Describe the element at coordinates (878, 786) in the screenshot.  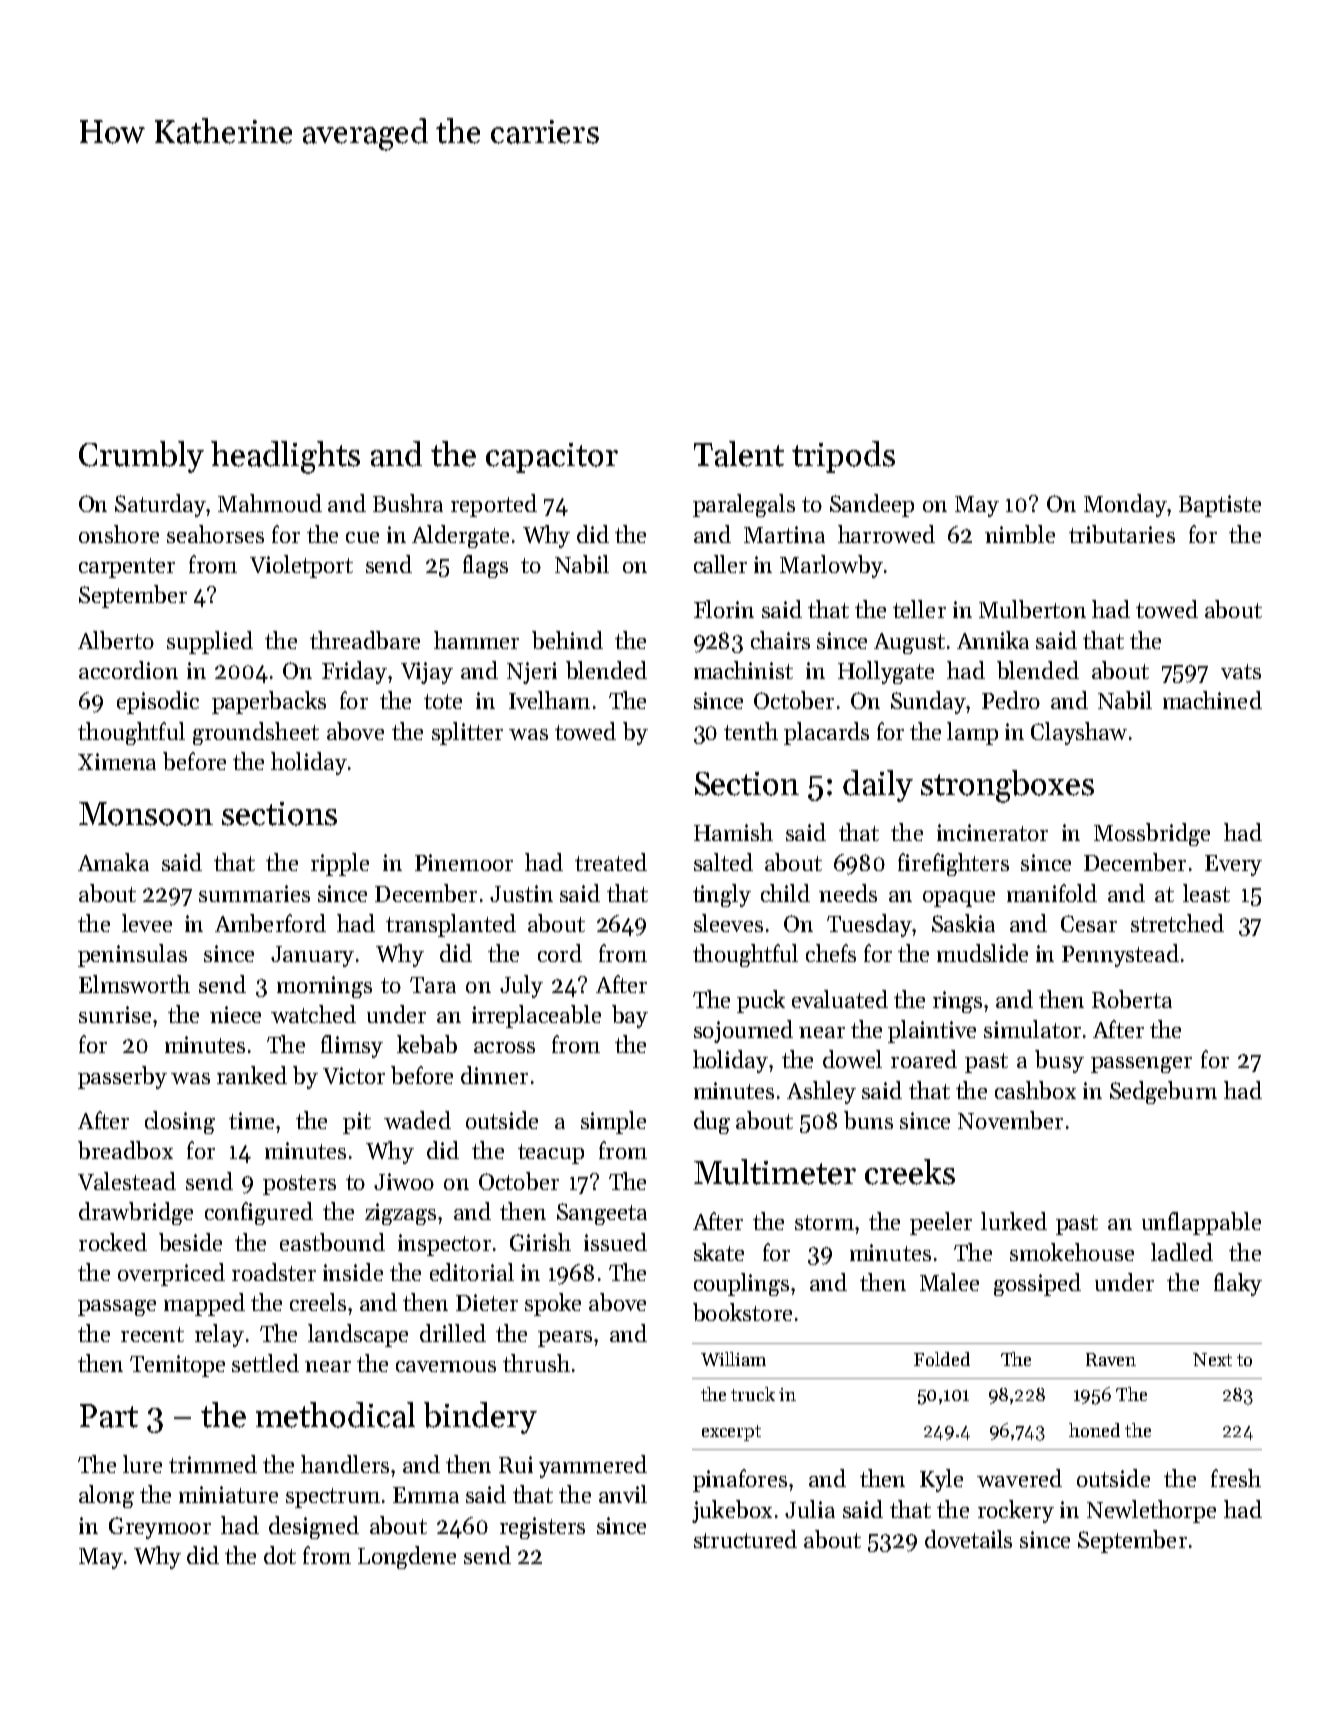
I see `daily` at that location.
